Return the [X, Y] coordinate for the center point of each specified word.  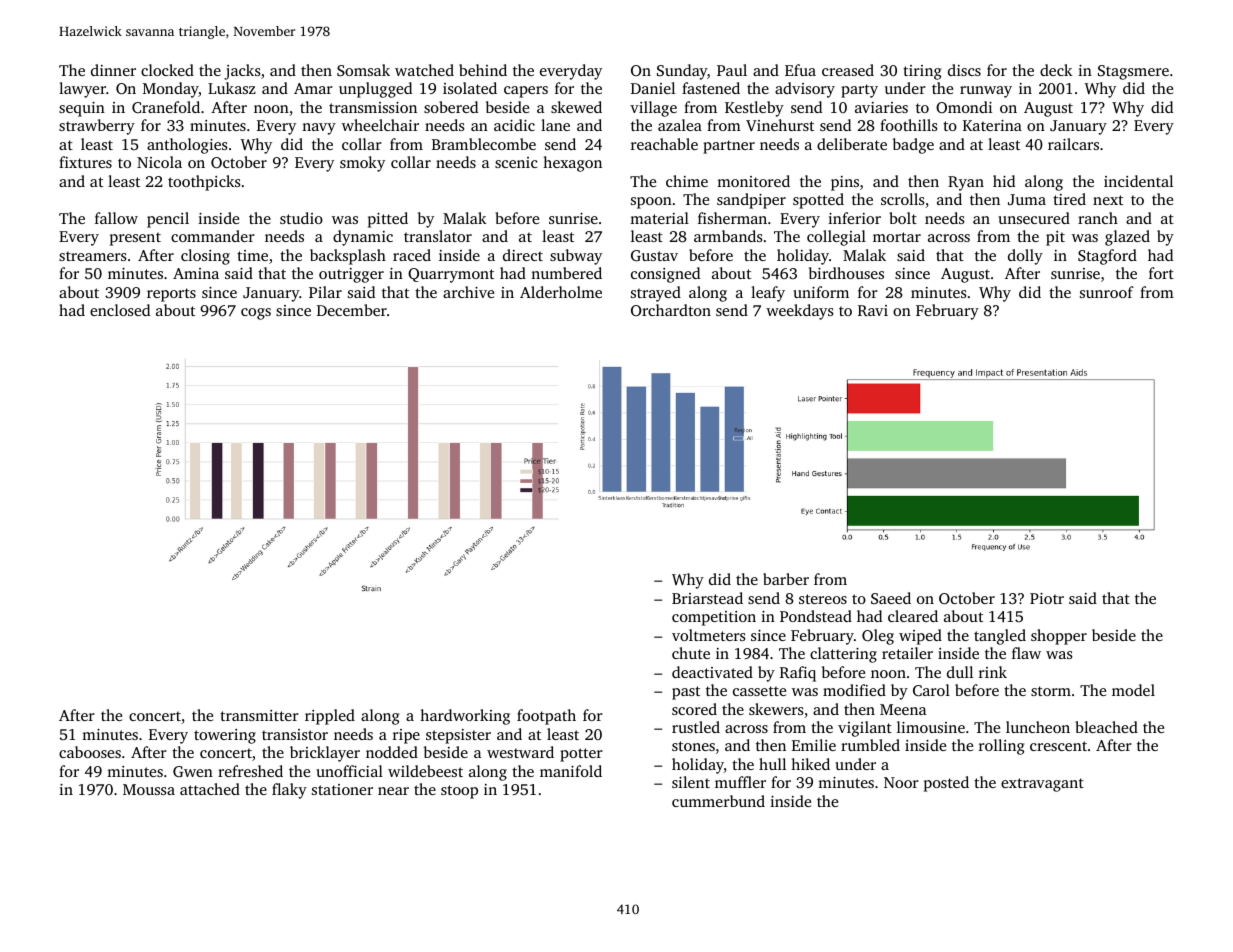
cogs [256, 314]
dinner [113, 70]
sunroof [1107, 292]
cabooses [90, 752]
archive [468, 292]
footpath [546, 717]
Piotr [1047, 598]
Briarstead [707, 598]
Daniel [653, 88]
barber [786, 579]
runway [986, 92]
